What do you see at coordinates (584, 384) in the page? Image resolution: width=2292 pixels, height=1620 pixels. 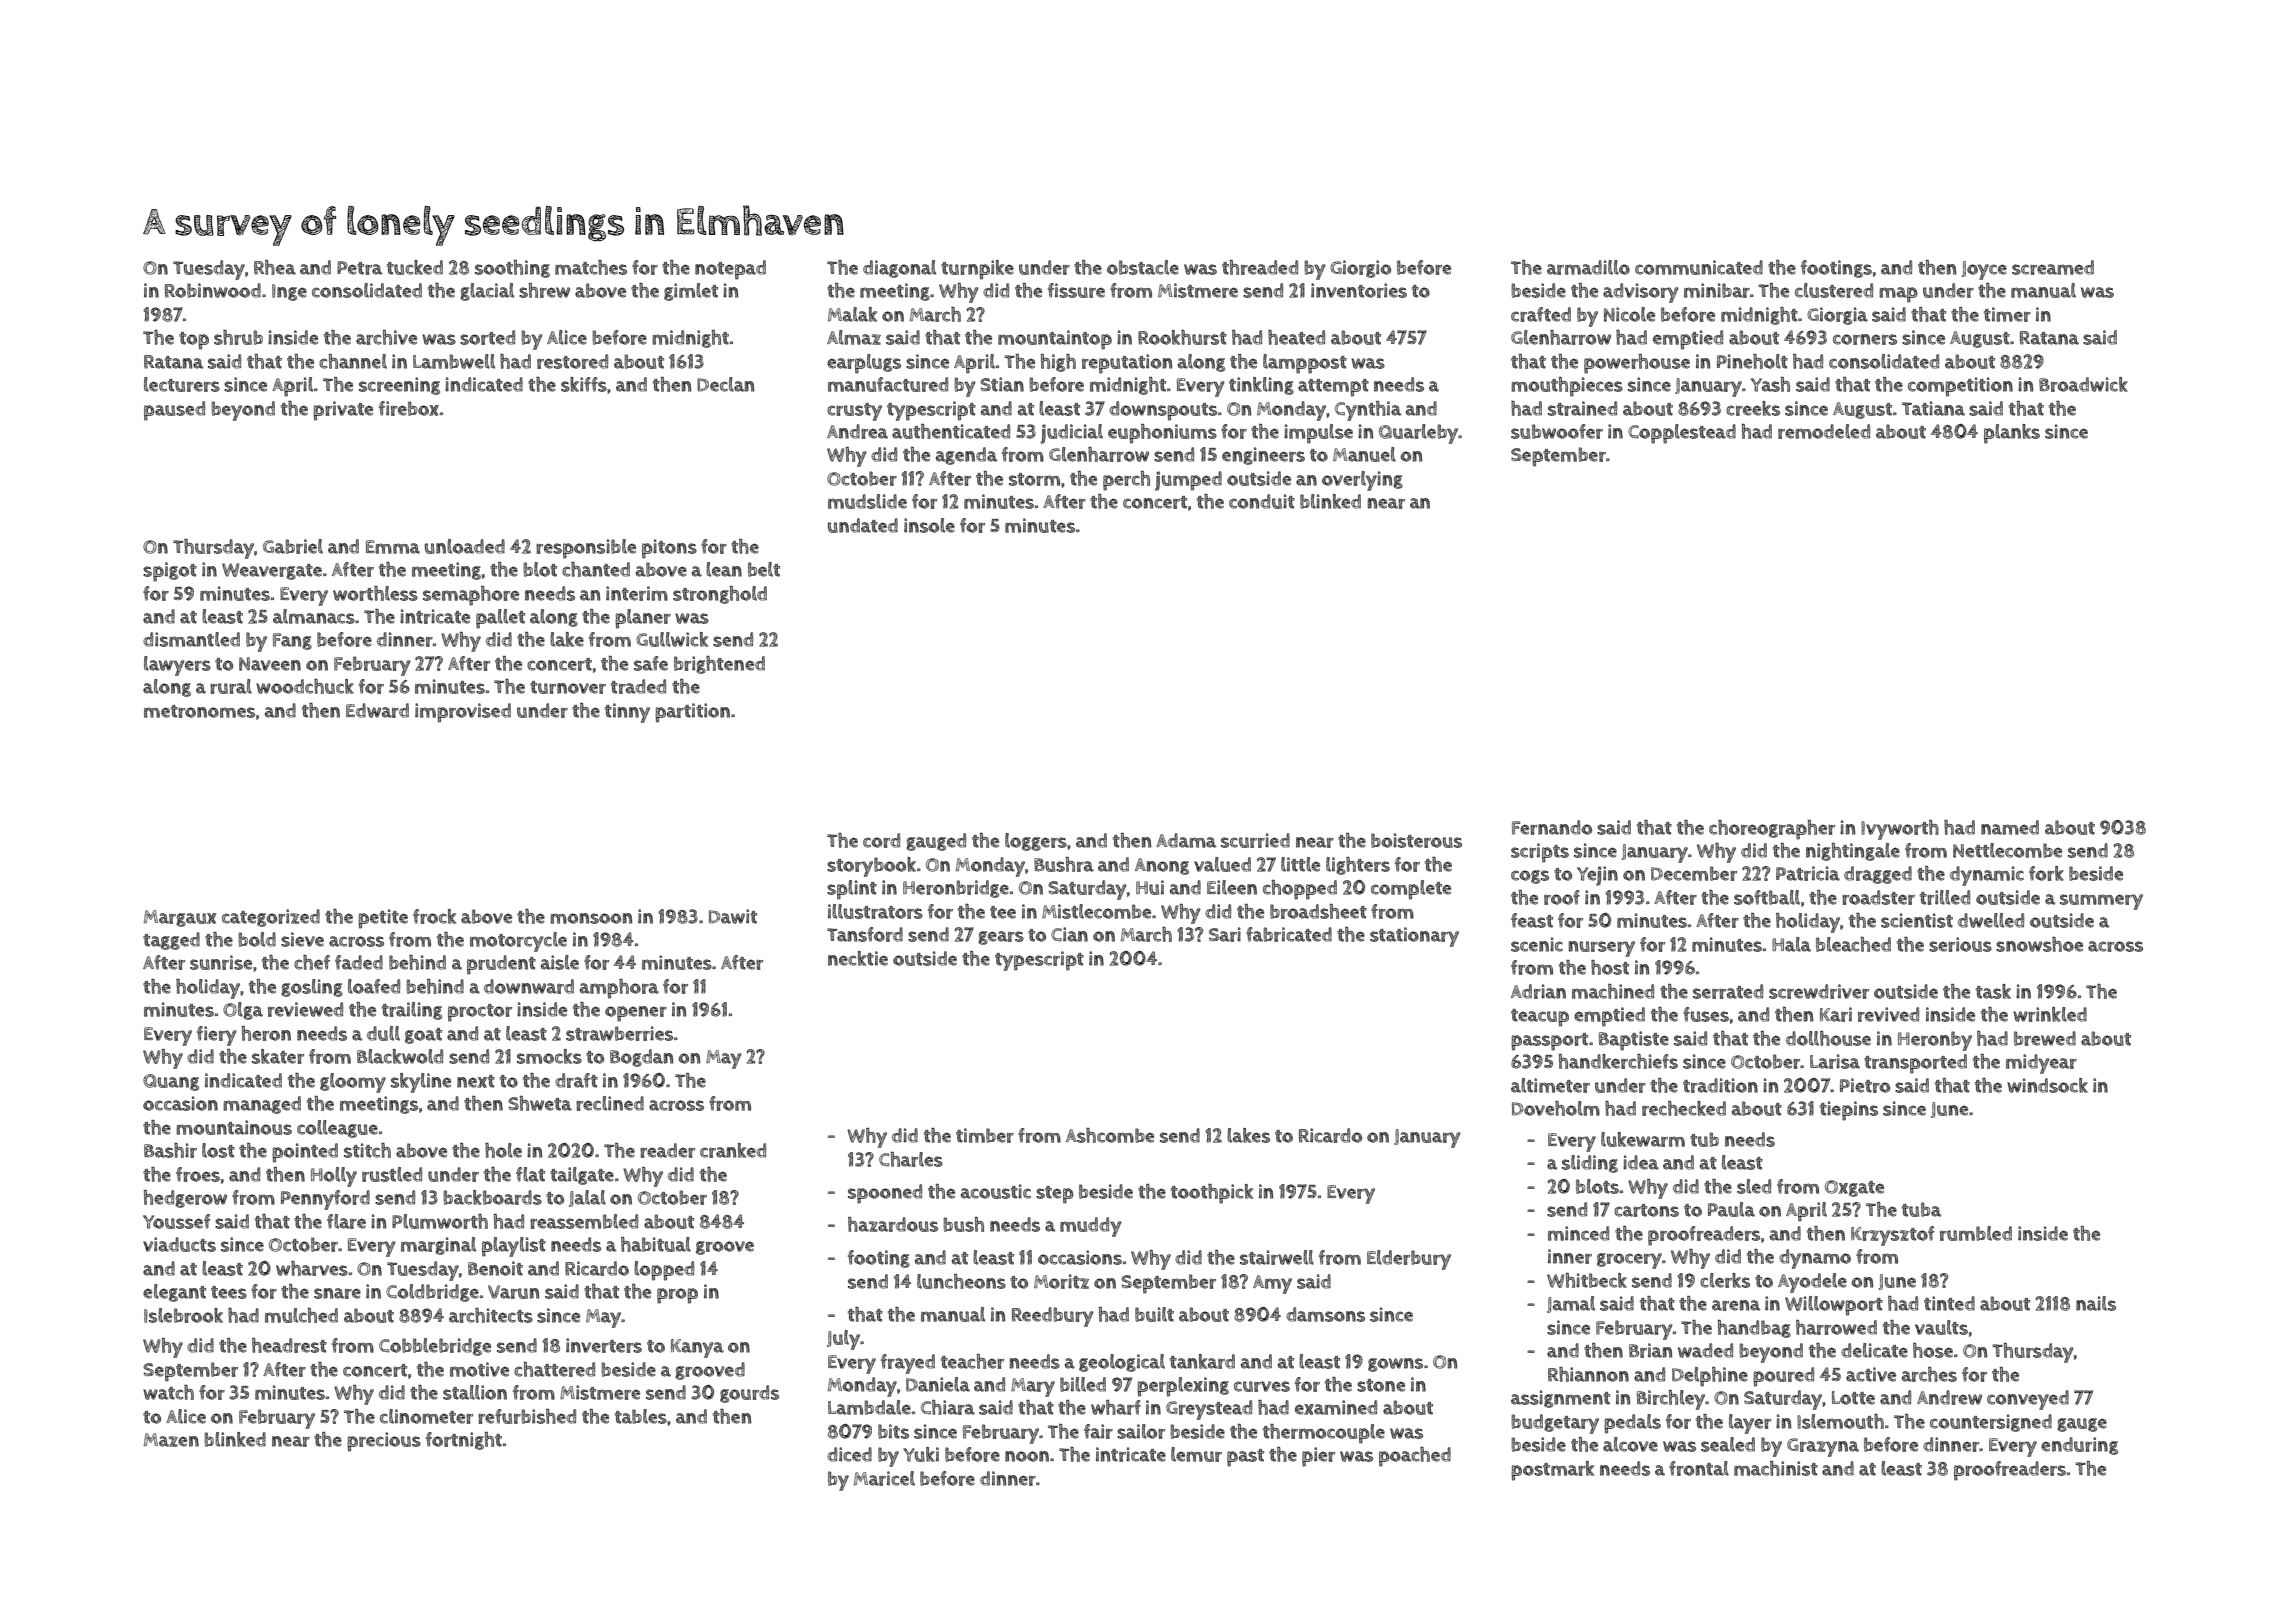 I see `skiffs` at bounding box center [584, 384].
